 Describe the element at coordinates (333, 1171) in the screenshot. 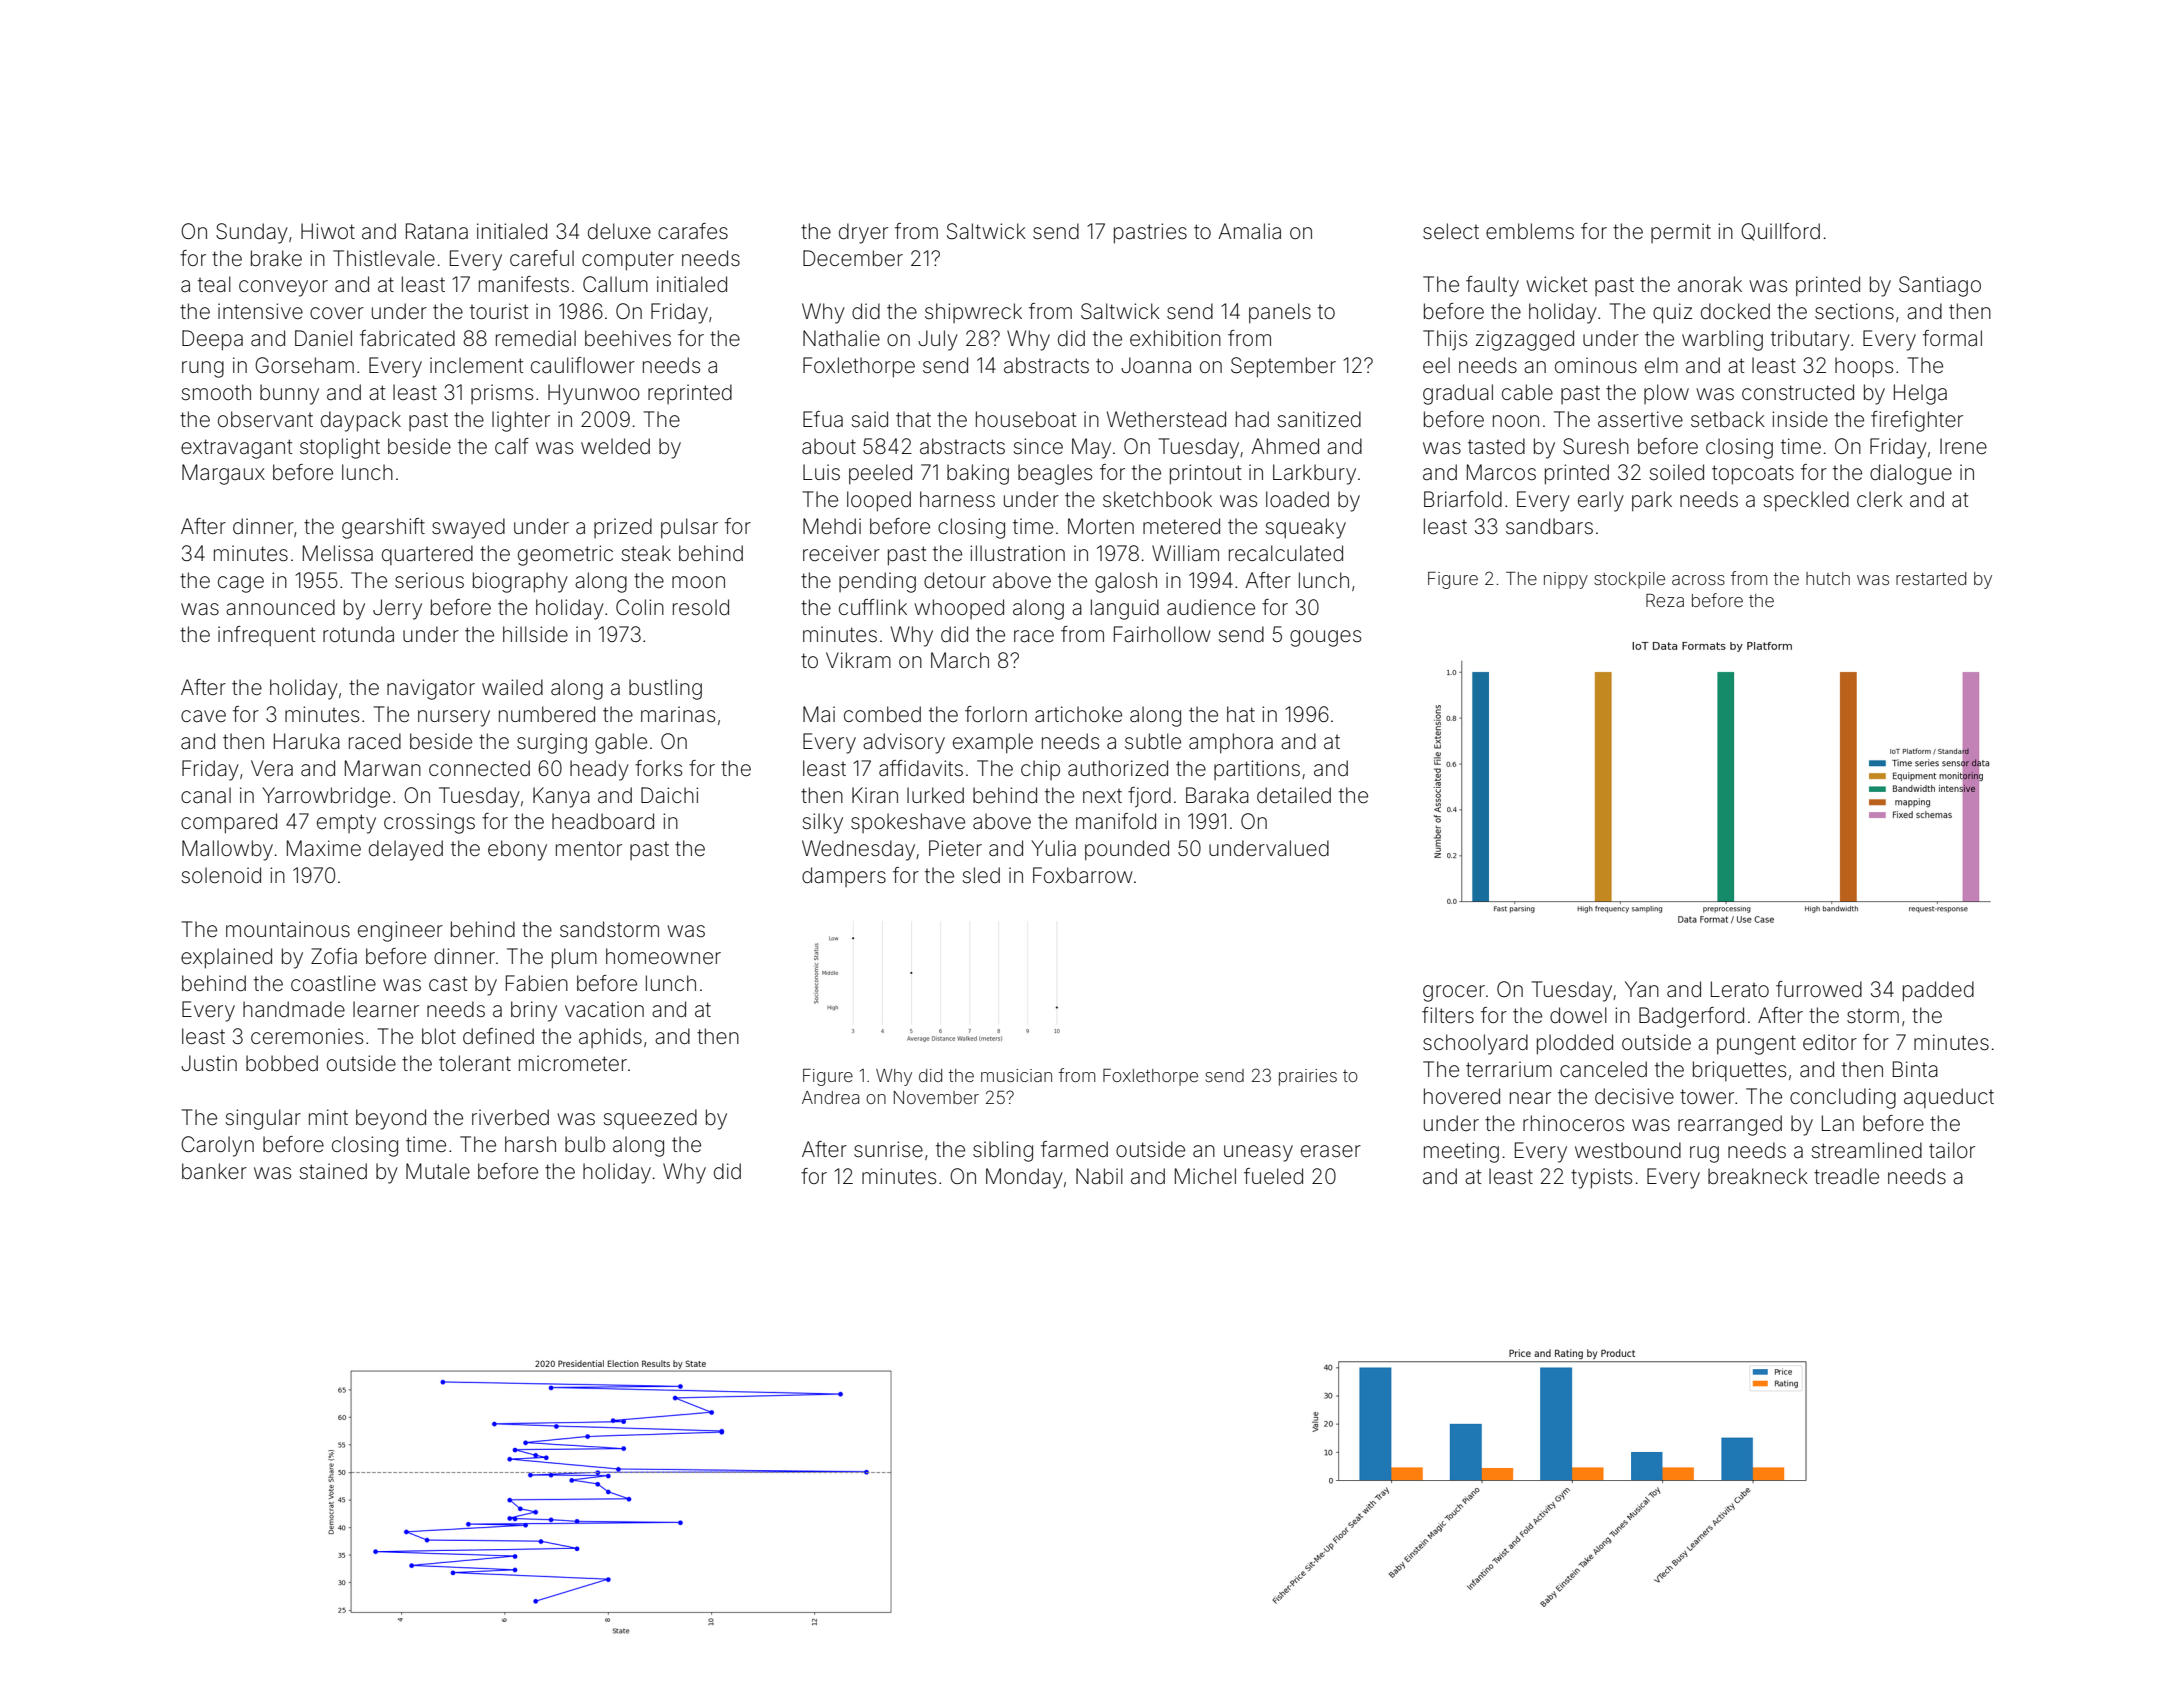

I see `stained` at that location.
